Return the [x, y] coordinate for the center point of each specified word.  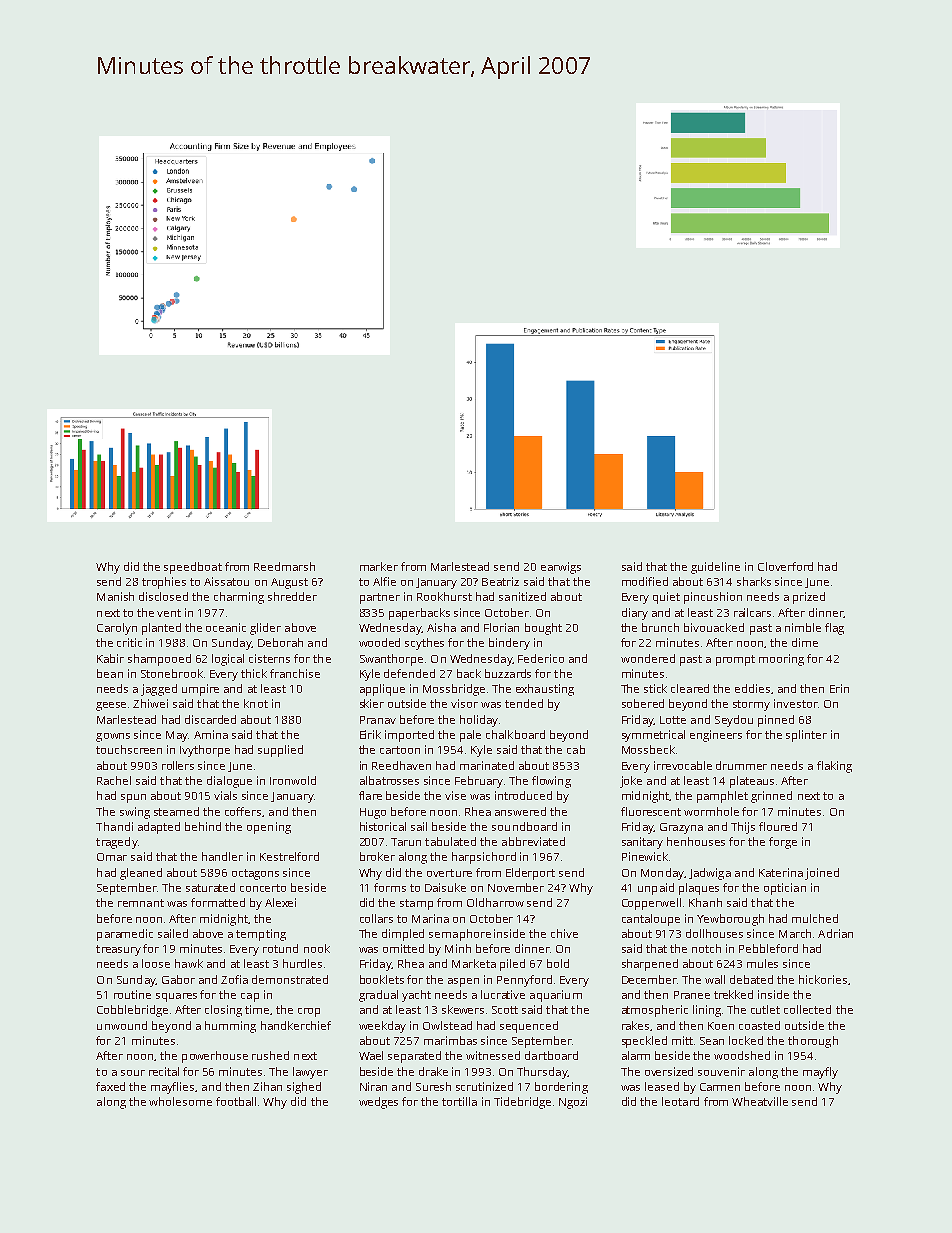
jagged [159, 690]
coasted [759, 1025]
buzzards [508, 673]
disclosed [163, 596]
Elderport [530, 874]
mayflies [172, 1088]
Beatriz [500, 581]
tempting [261, 935]
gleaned [141, 874]
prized [809, 598]
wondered [648, 658]
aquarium [556, 996]
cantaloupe [651, 920]
